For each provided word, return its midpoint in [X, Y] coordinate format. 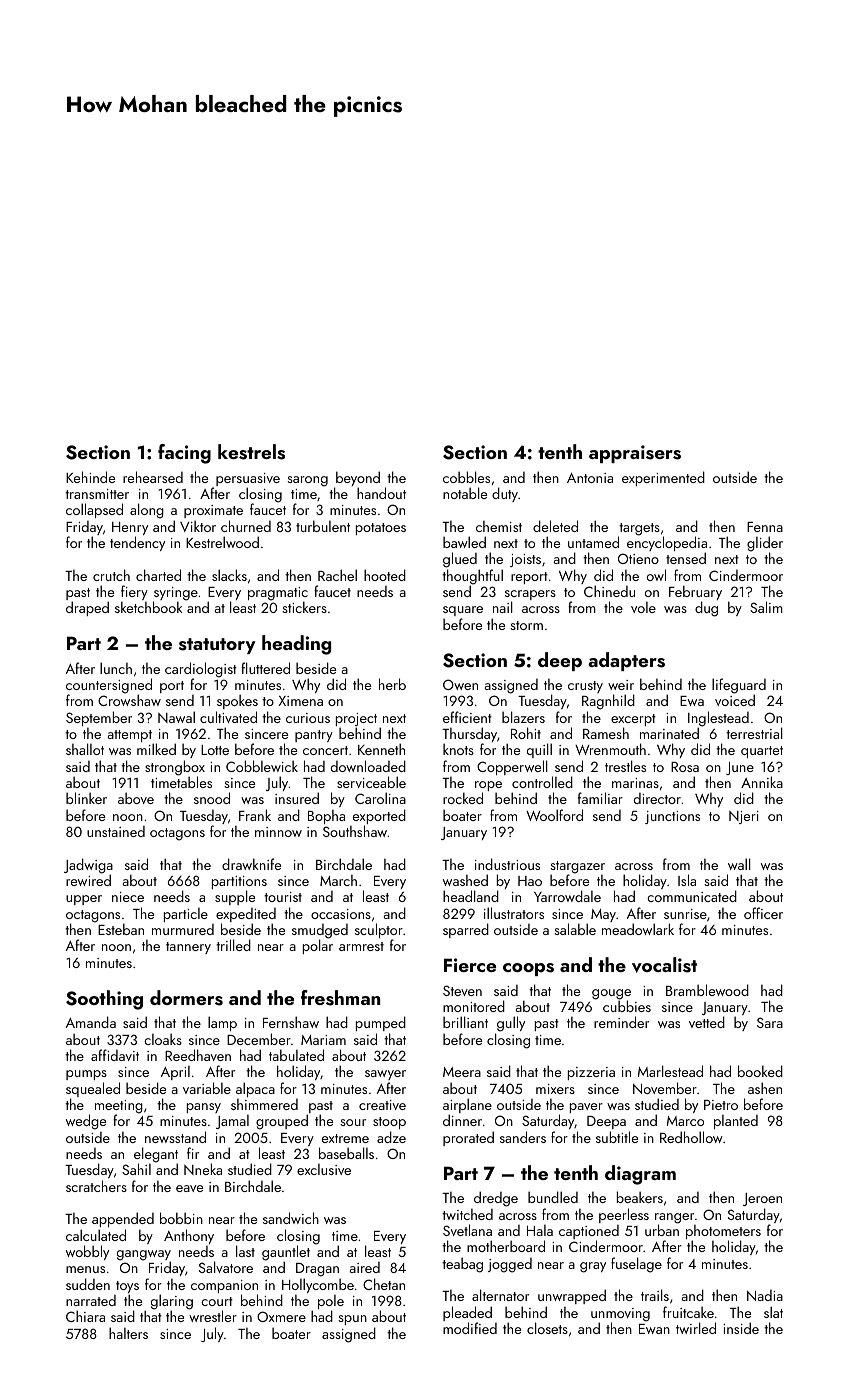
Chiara [85, 1316]
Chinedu [609, 591]
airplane [467, 1106]
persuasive [248, 479]
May [603, 915]
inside [741, 1328]
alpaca [255, 1089]
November [665, 1088]
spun [352, 1320]
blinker [86, 798]
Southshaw [355, 831]
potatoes [381, 529]
